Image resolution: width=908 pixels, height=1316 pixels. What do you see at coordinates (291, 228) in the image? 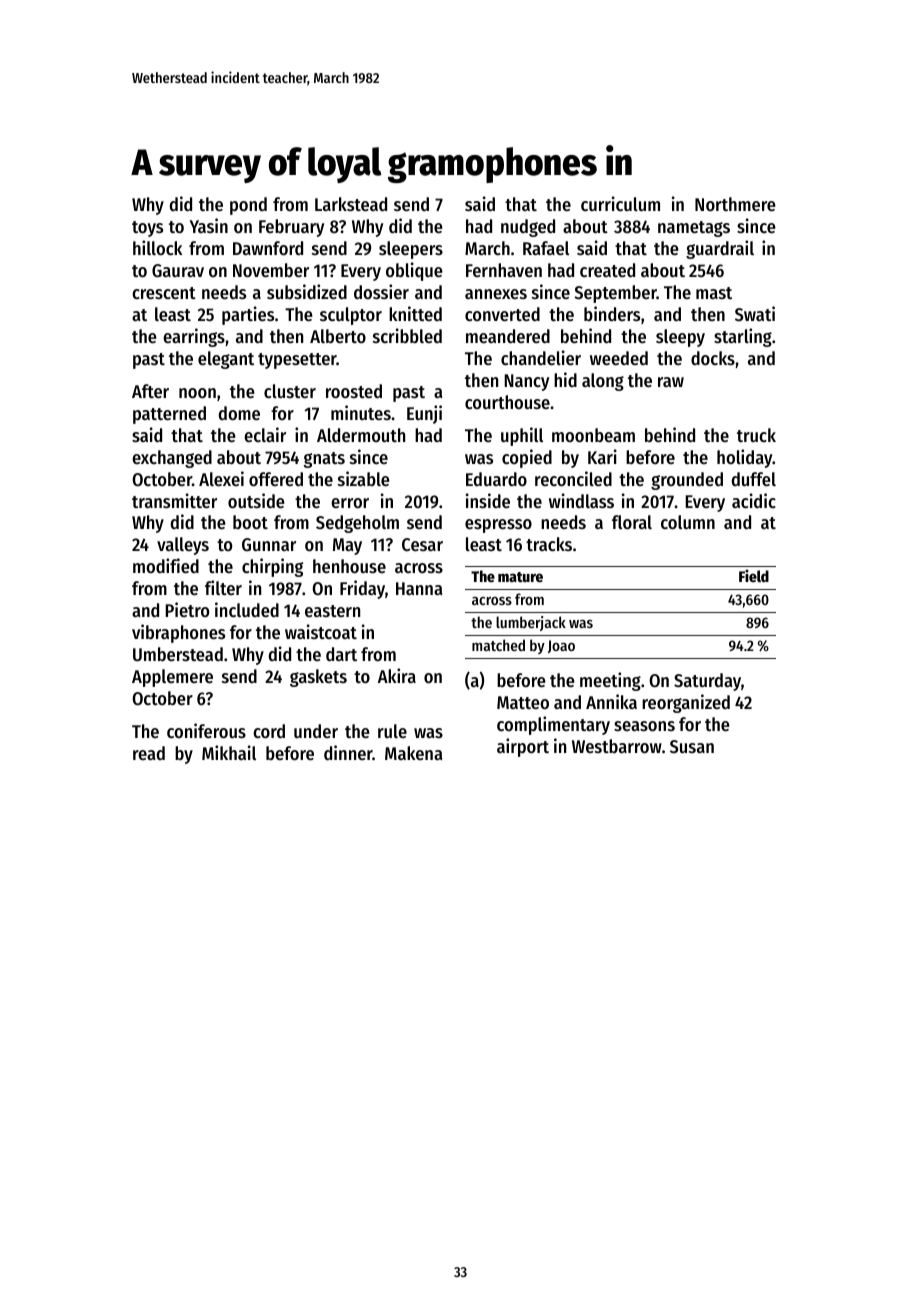
I see `February` at bounding box center [291, 228].
